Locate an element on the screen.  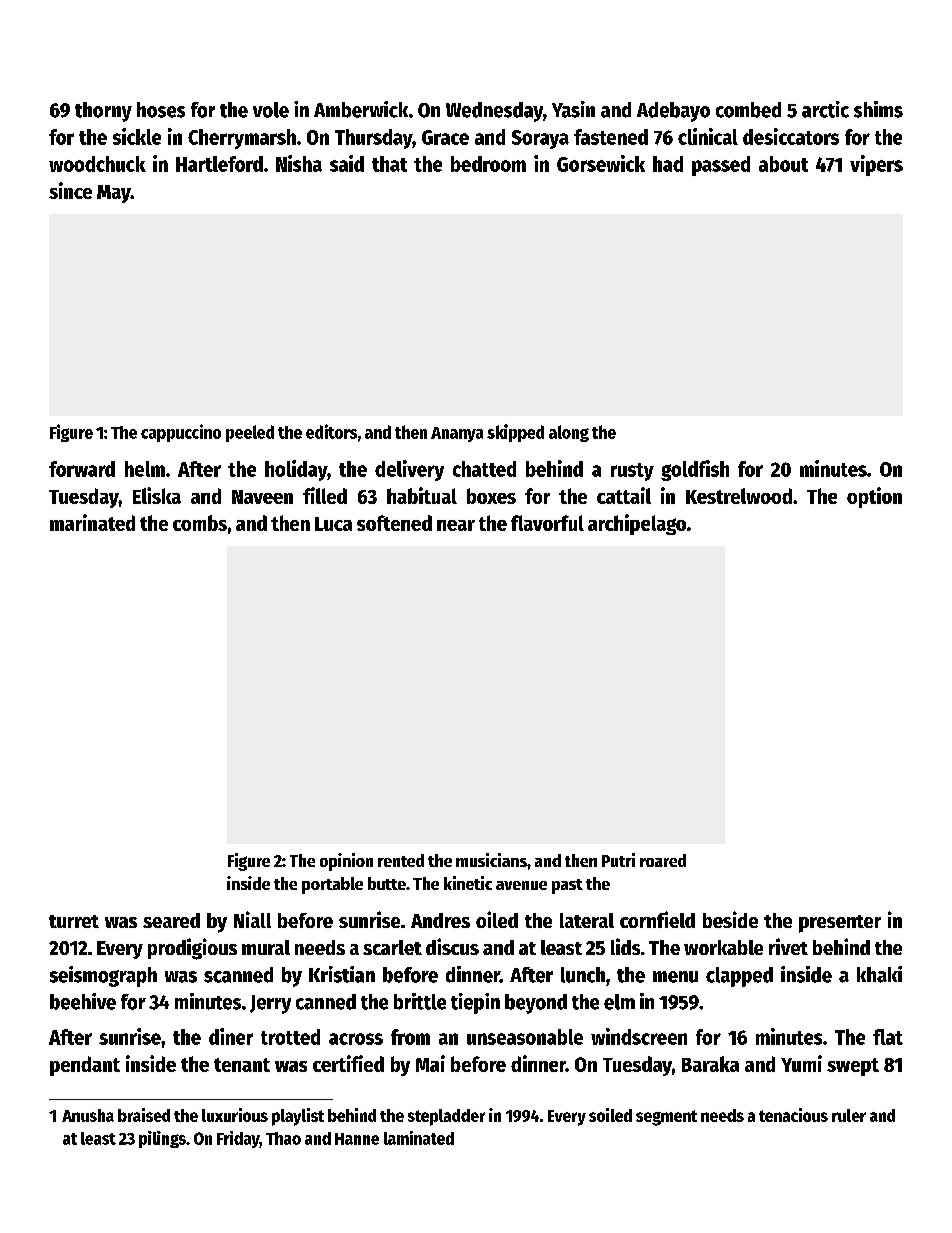
forward is located at coordinates (82, 469).
